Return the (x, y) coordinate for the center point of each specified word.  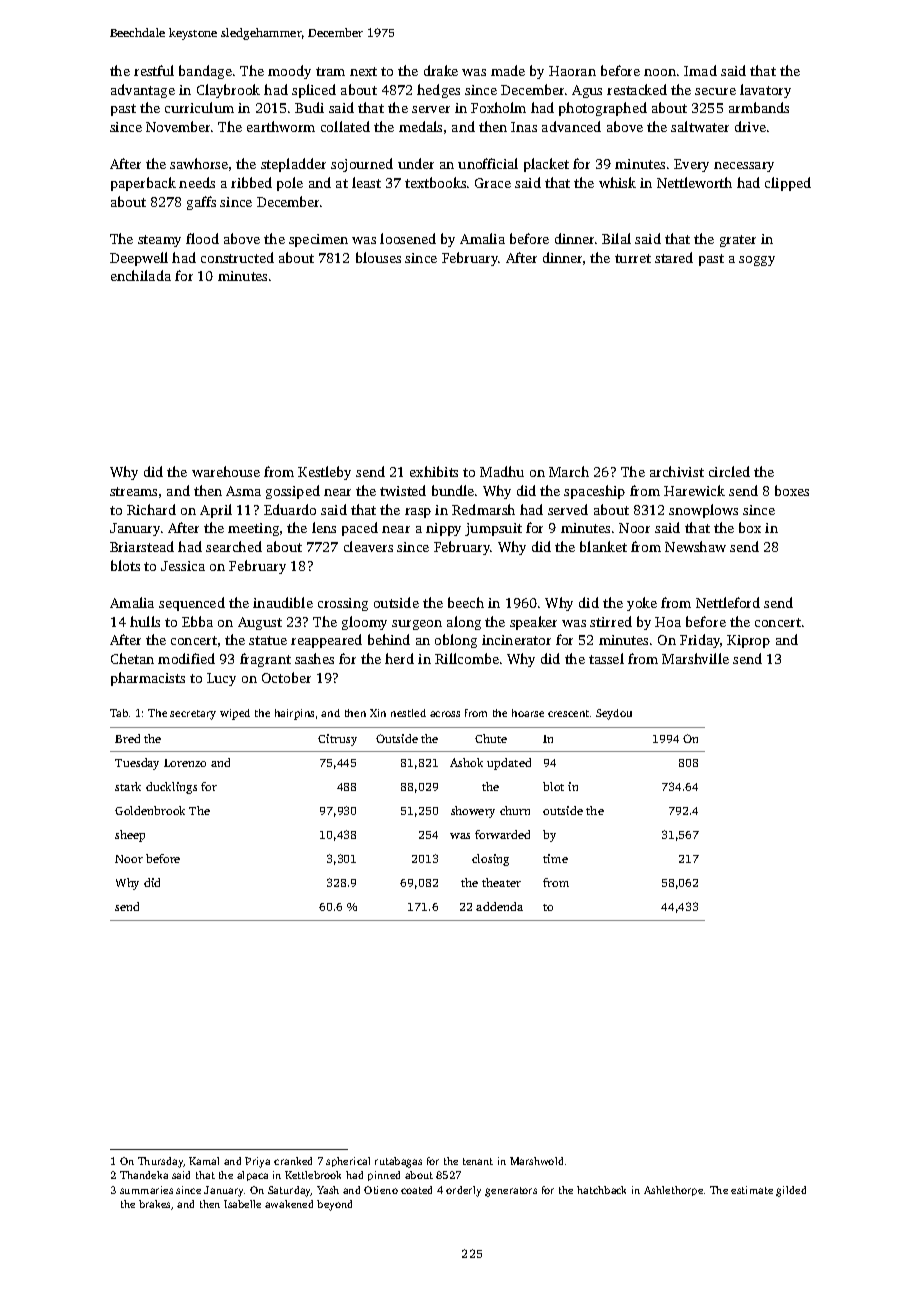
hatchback (601, 1190)
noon (660, 72)
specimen (318, 240)
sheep (130, 836)
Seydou (614, 714)
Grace (493, 183)
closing (490, 860)
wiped (235, 714)
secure (715, 91)
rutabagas (398, 1162)
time (555, 858)
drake (441, 70)
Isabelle (242, 1204)
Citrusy (337, 740)
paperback (143, 184)
